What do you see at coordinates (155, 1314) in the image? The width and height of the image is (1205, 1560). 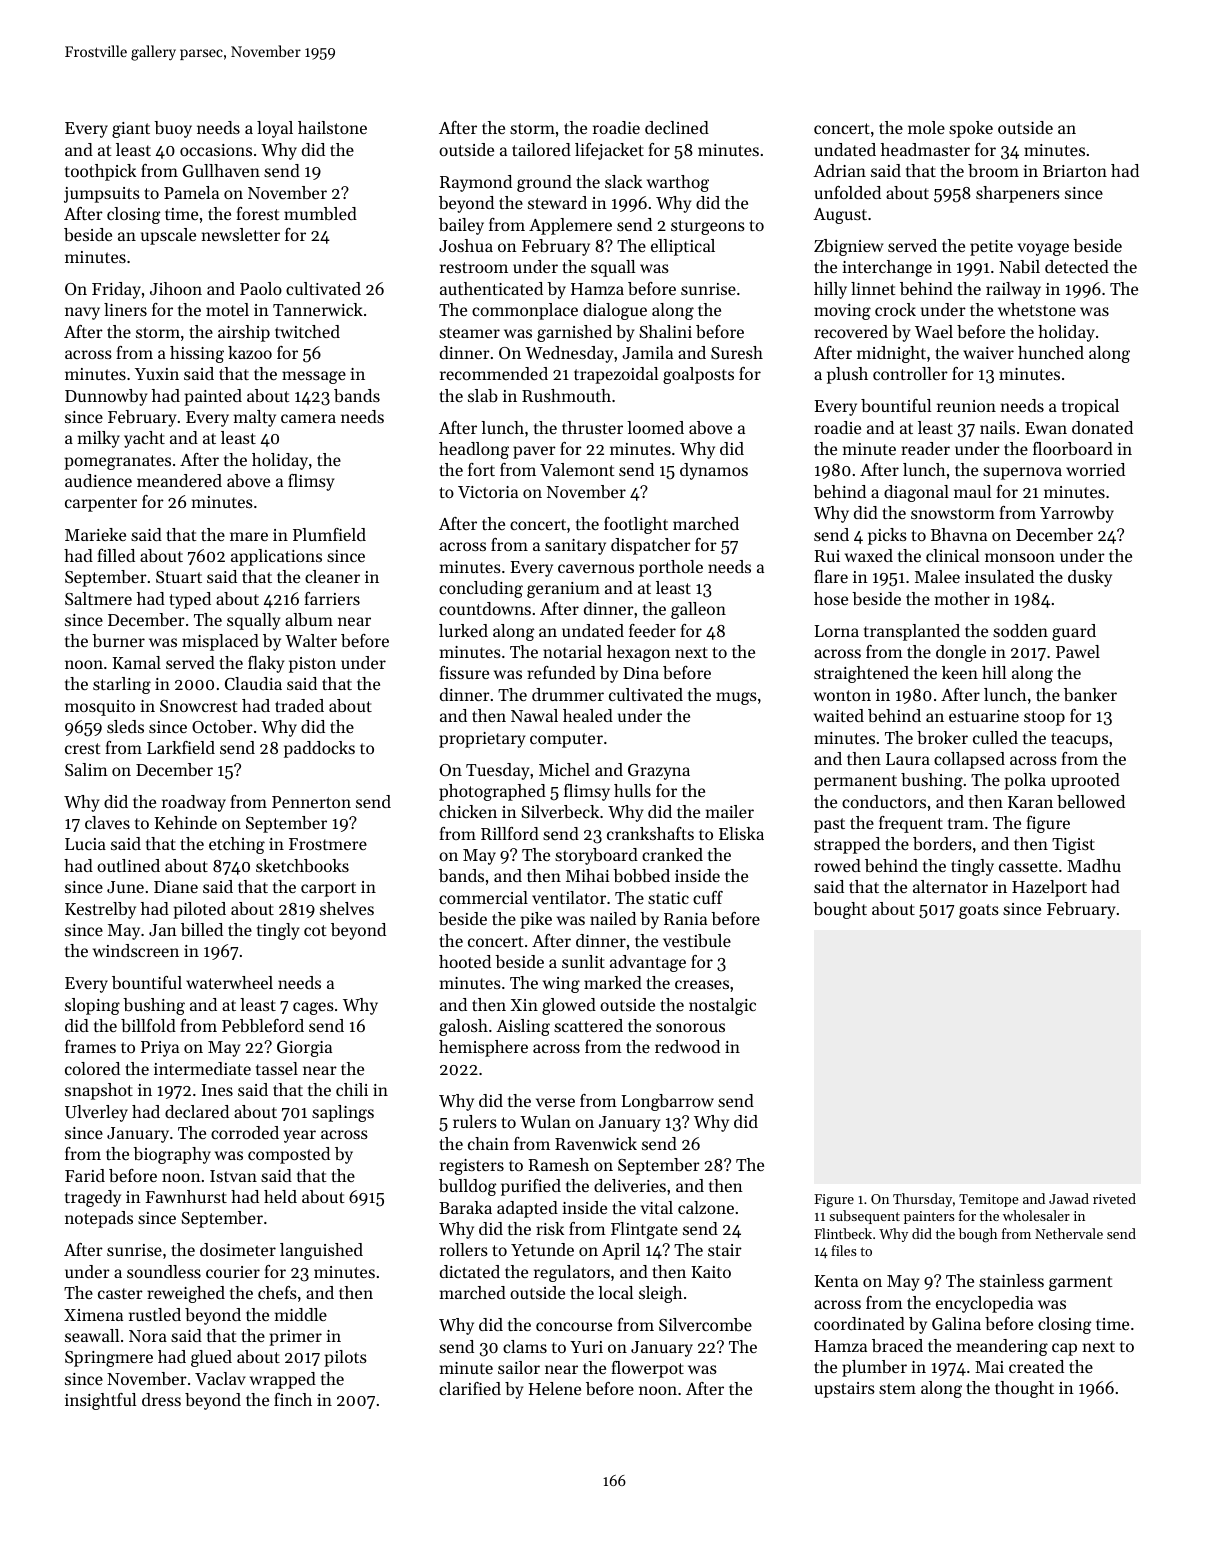 I see `rustled` at bounding box center [155, 1314].
